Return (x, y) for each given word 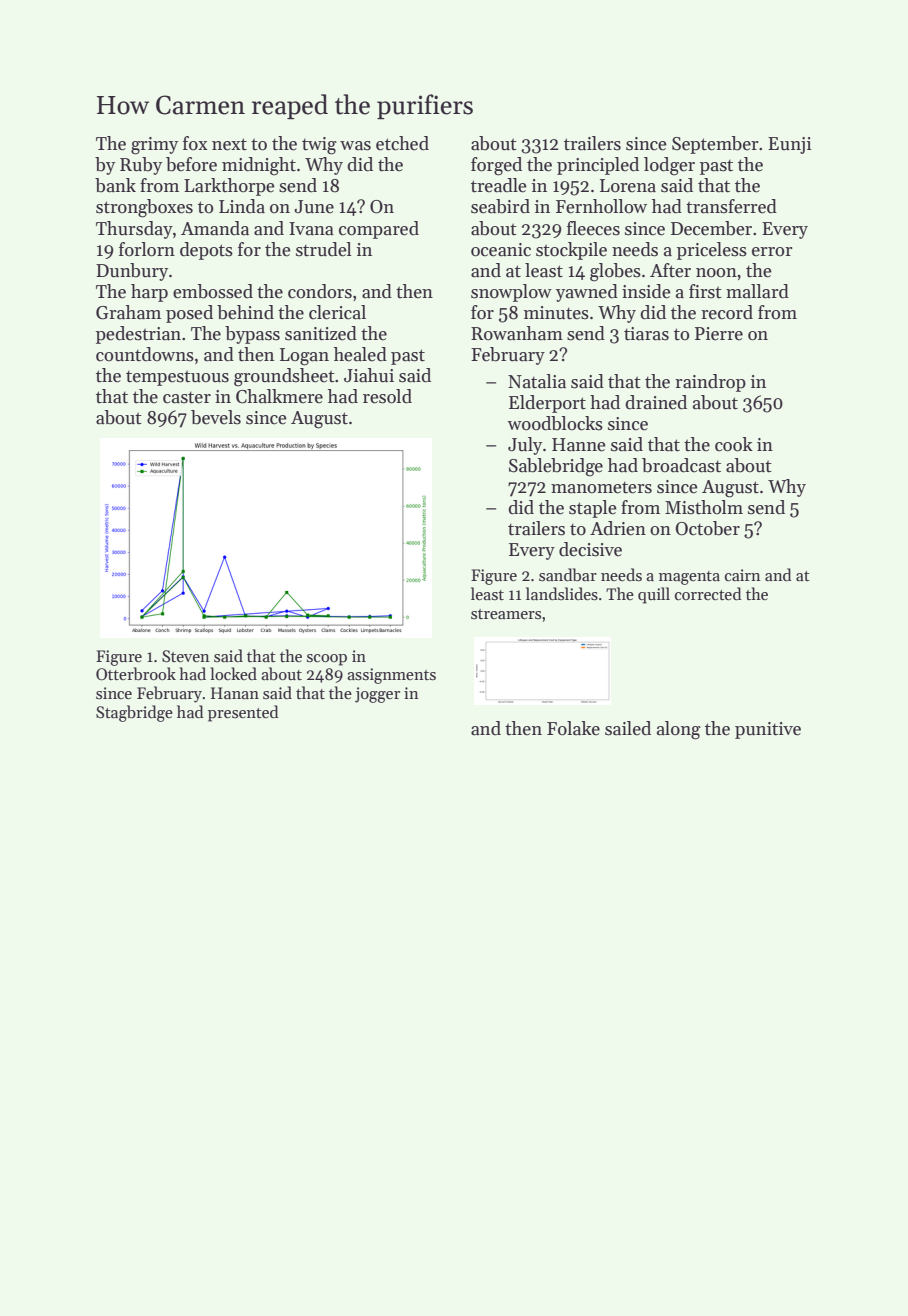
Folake (573, 728)
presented (243, 713)
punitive (768, 730)
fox (195, 143)
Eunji (789, 145)
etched (402, 143)
